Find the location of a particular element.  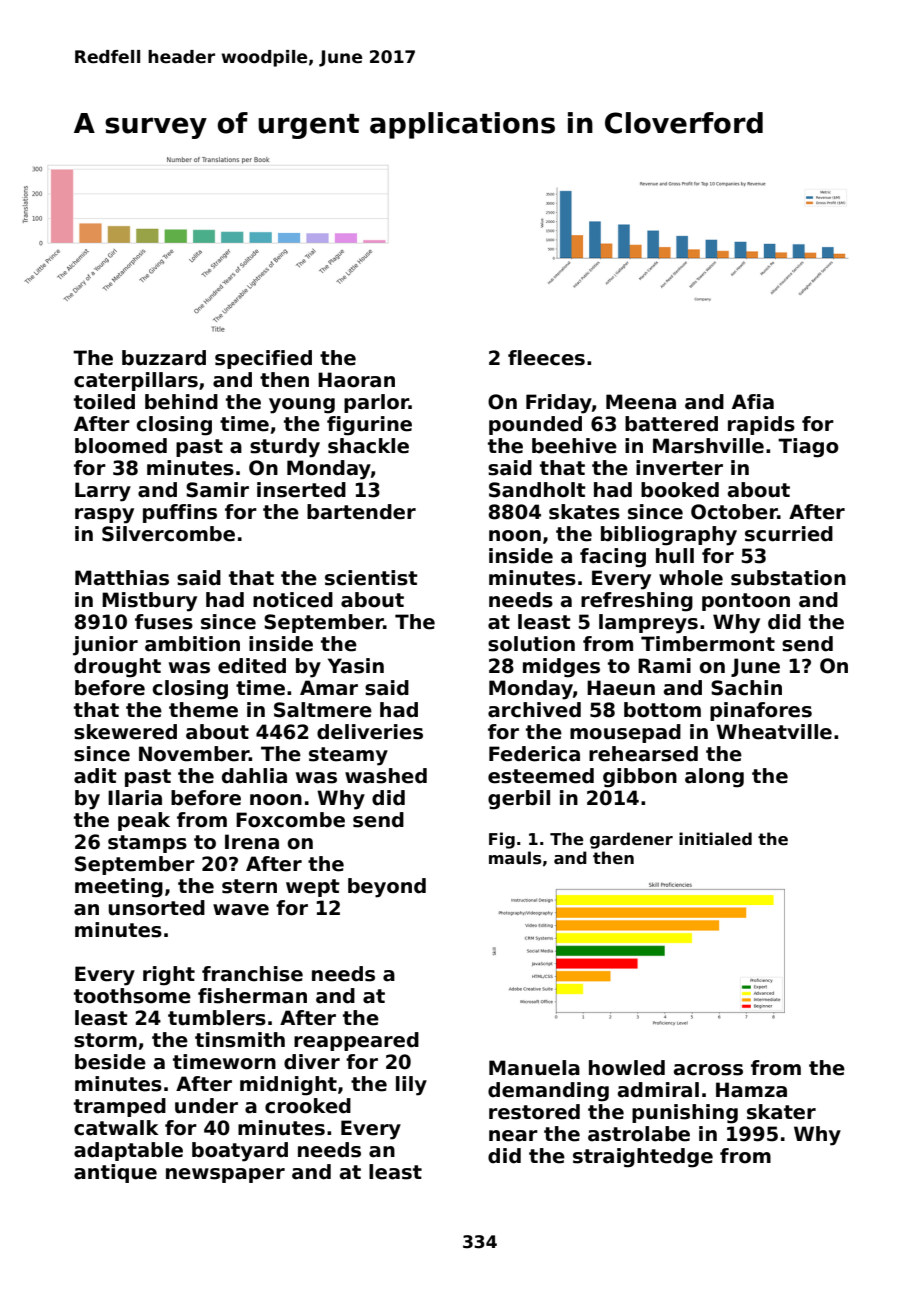

deliveries is located at coordinates (370, 732).
